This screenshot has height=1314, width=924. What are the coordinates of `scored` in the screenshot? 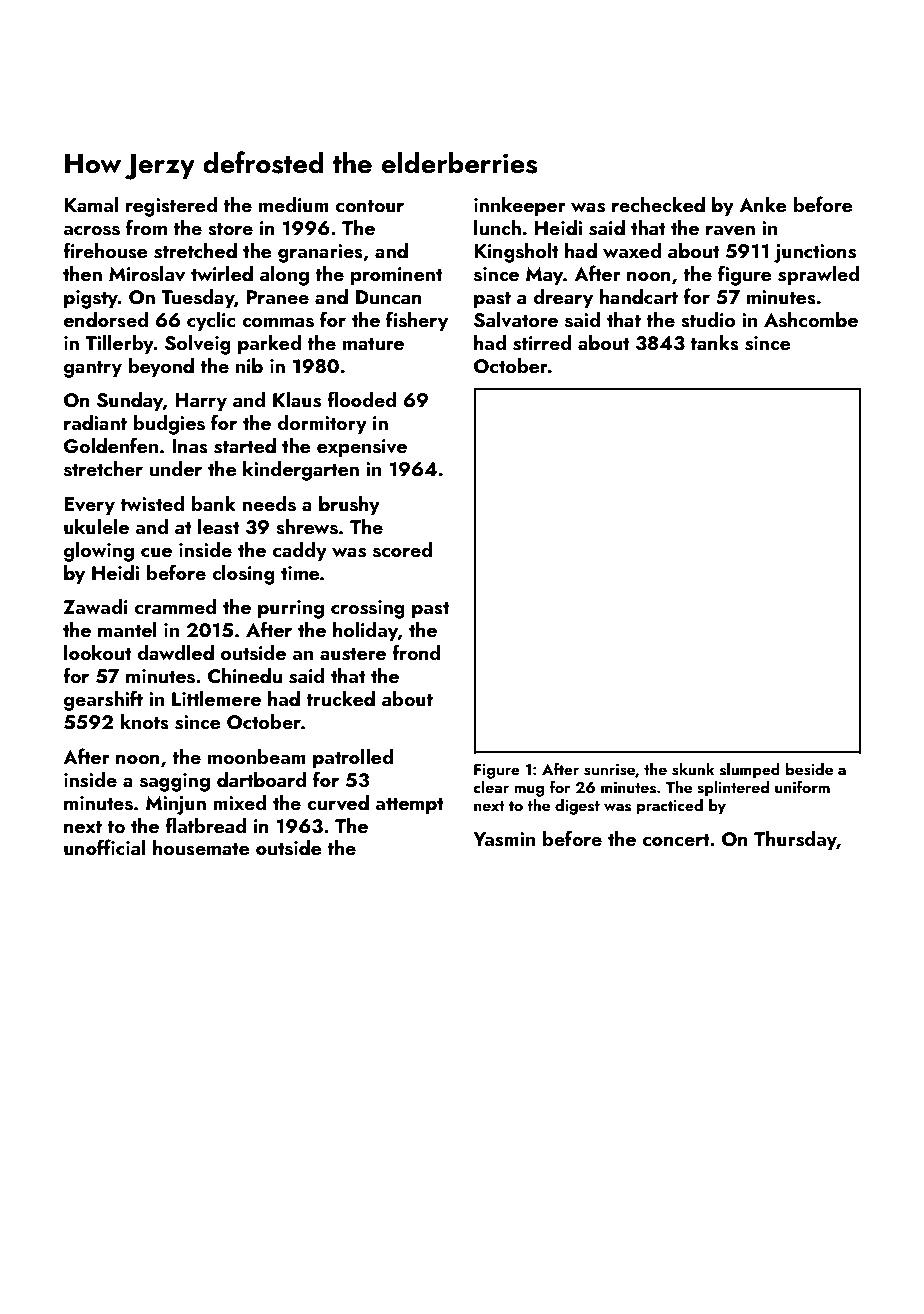 It's located at (402, 550).
